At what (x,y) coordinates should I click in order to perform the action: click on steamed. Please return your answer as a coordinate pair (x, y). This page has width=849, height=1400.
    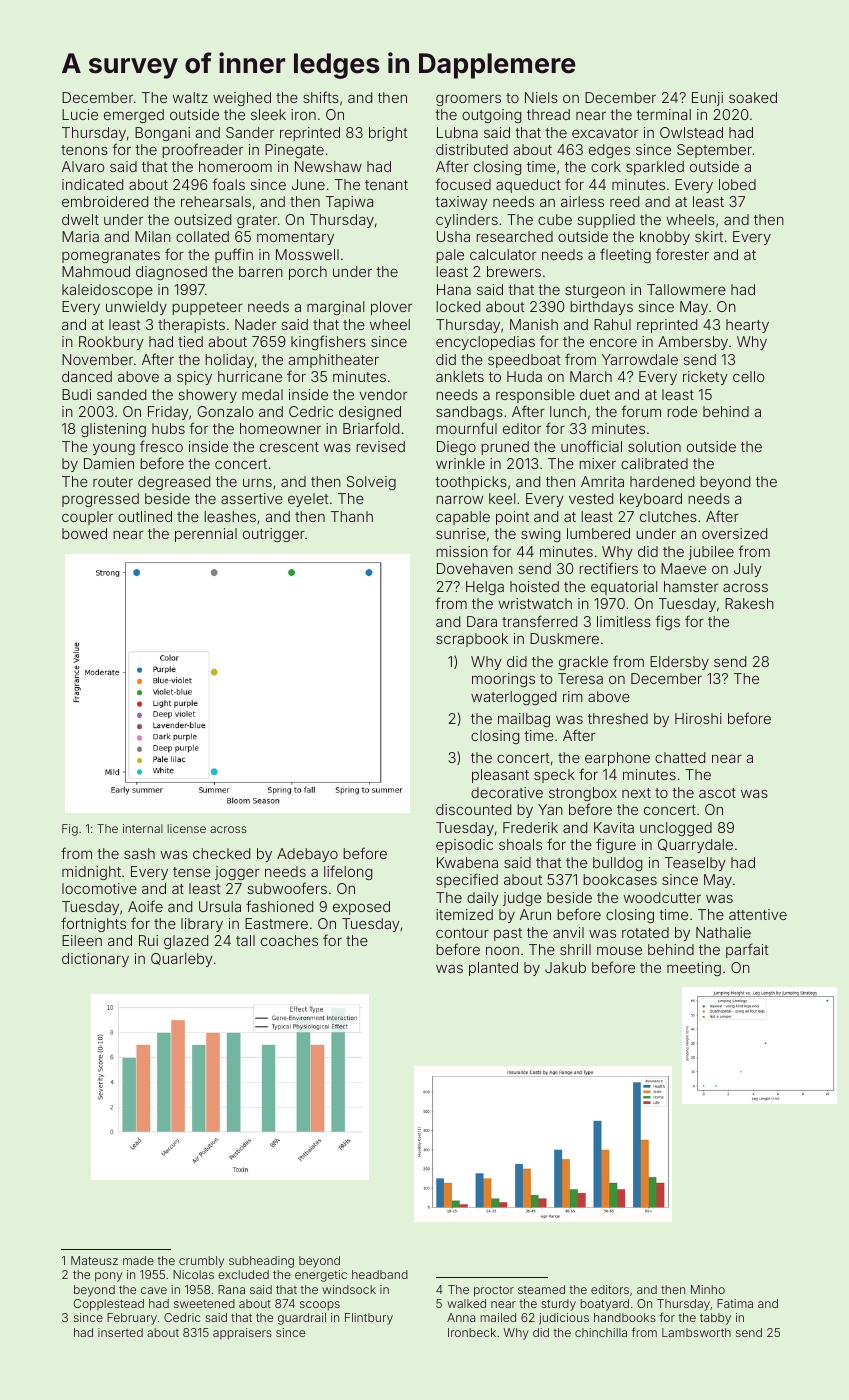
    Looking at the image, I should click on (541, 1289).
